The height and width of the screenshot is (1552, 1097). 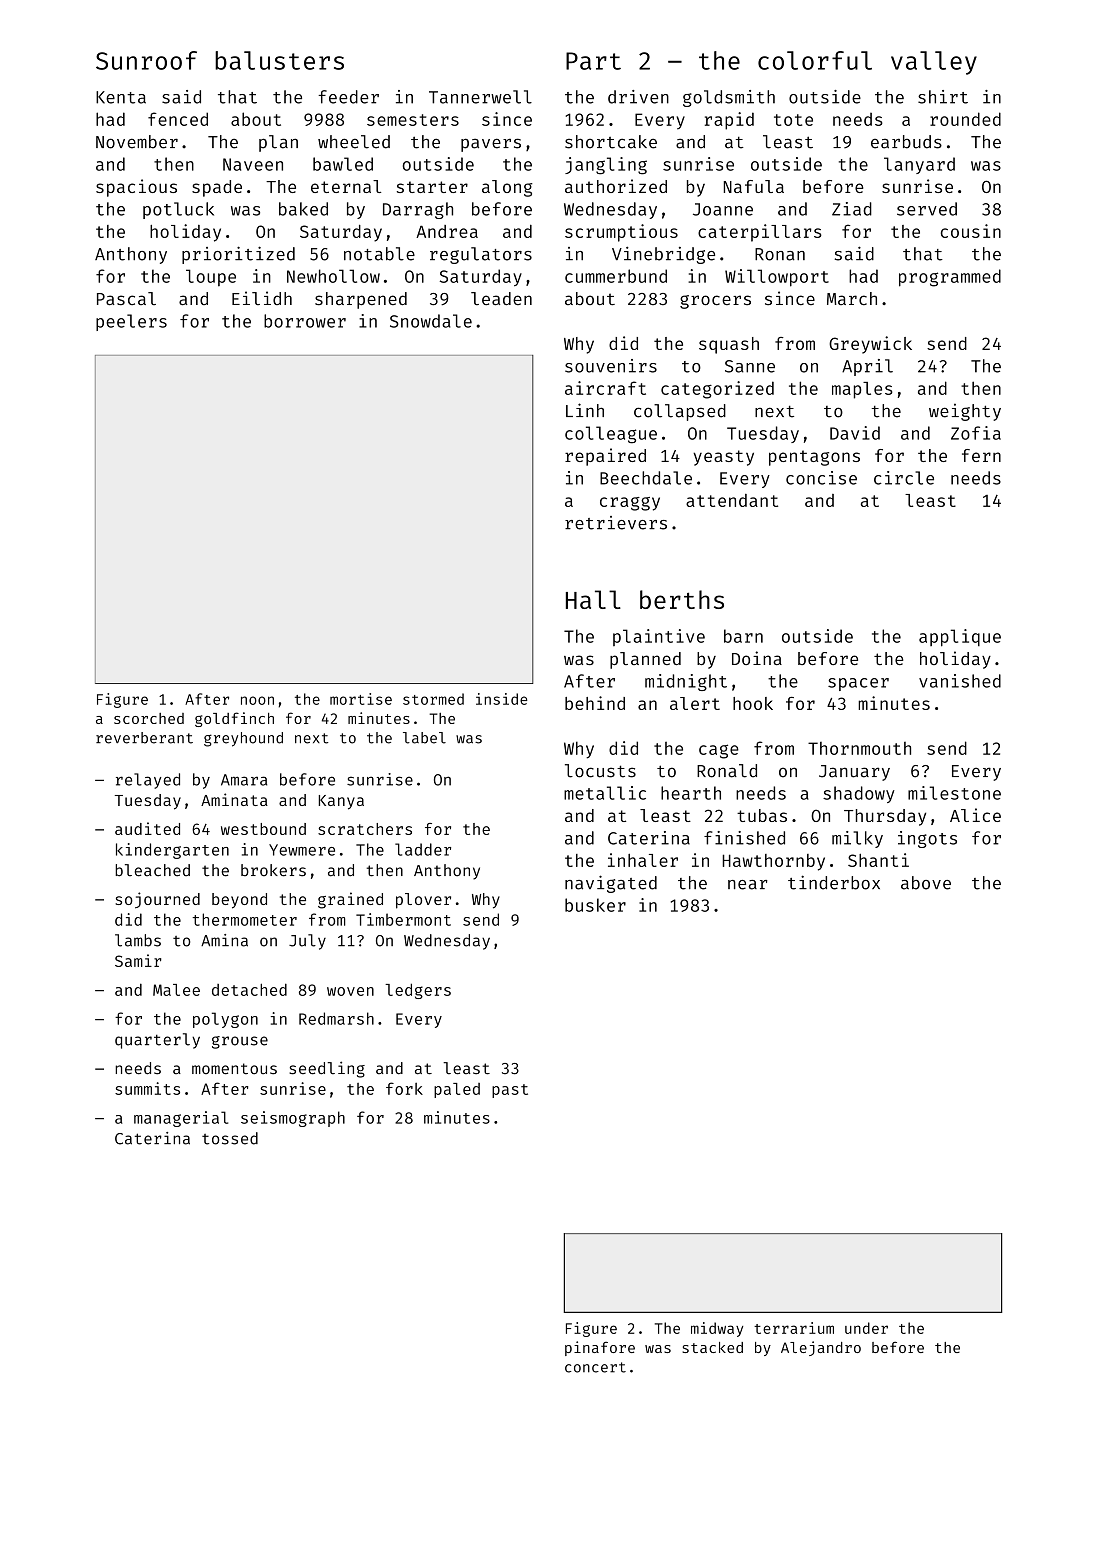 What do you see at coordinates (146, 60) in the screenshot?
I see `Sunroof` at bounding box center [146, 60].
